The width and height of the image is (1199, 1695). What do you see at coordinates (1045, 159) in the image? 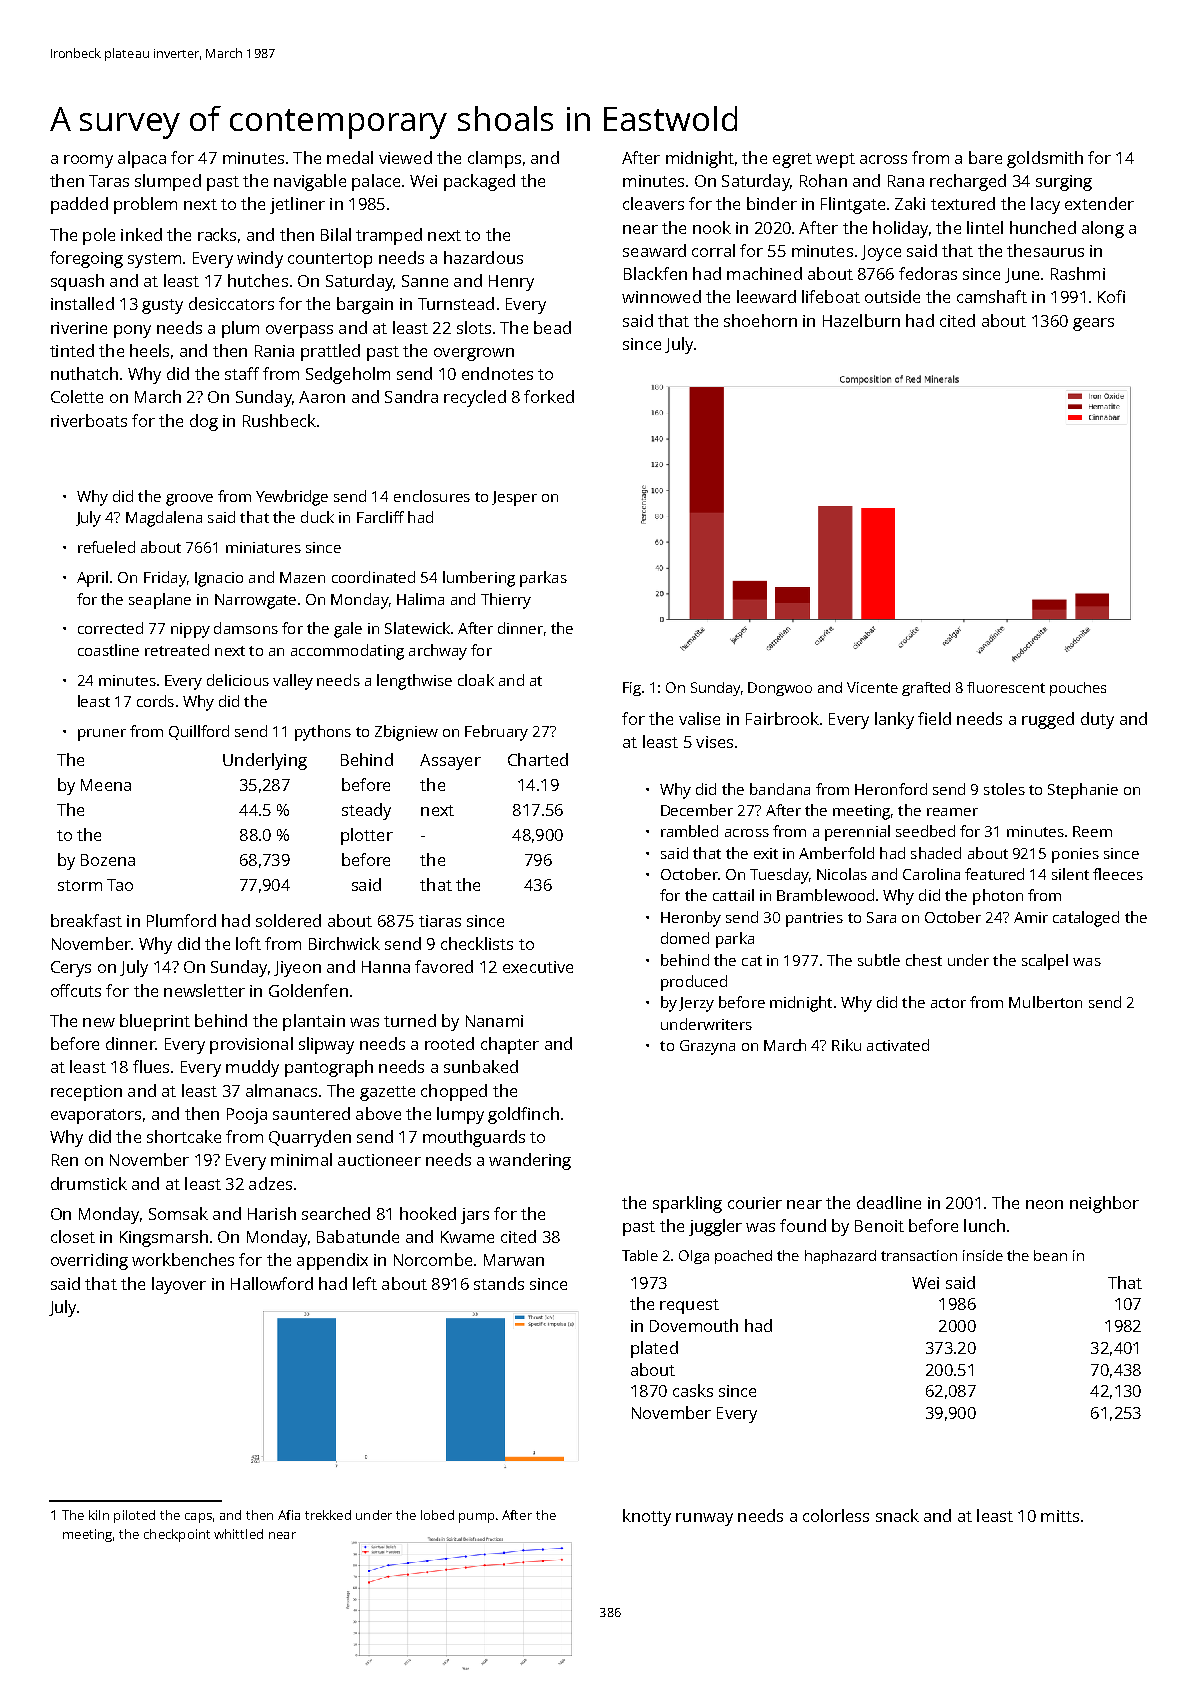
I see `goldsmith` at bounding box center [1045, 159].
